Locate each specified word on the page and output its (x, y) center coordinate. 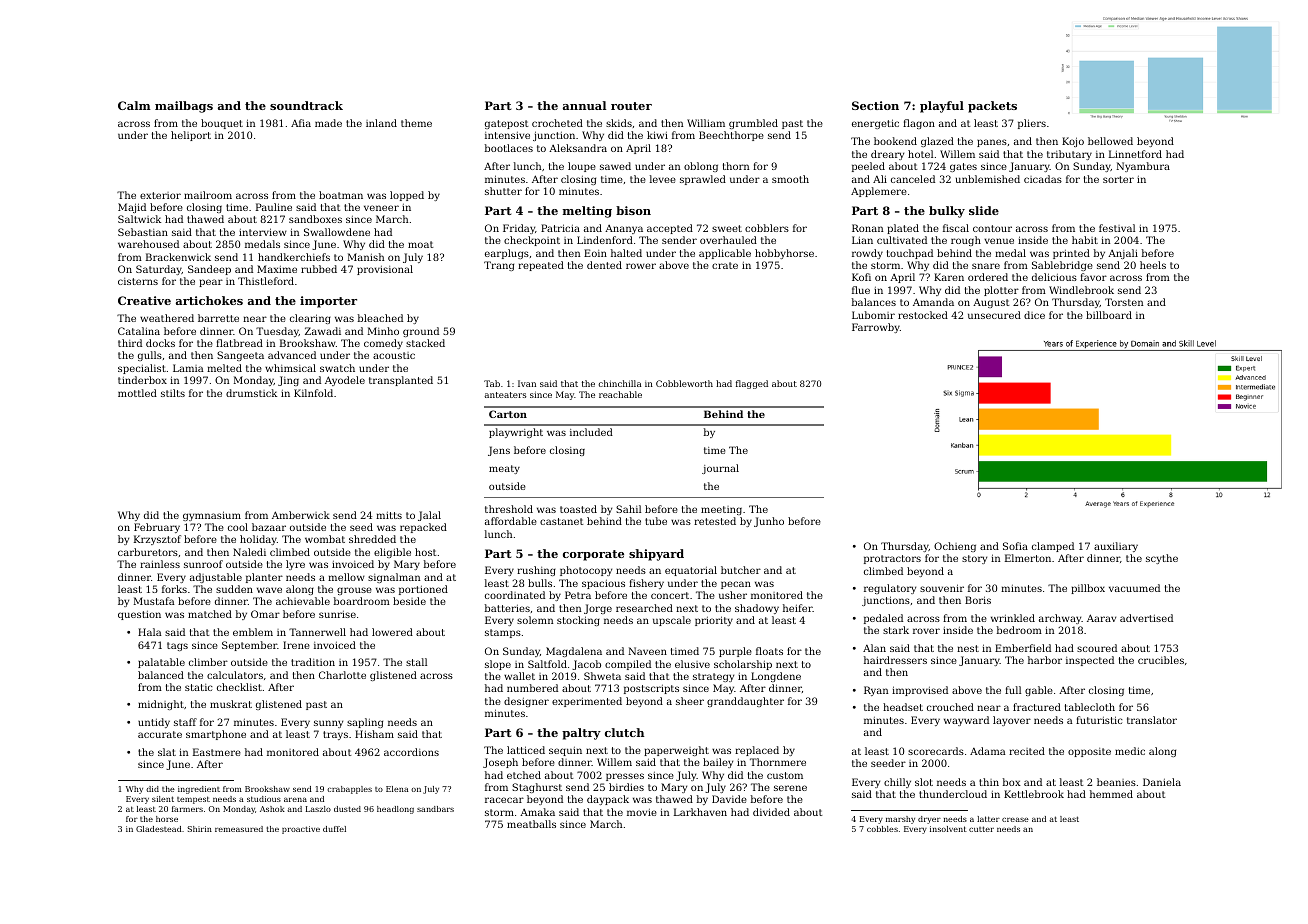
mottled (137, 393)
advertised (1146, 618)
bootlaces (509, 148)
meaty (504, 469)
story (974, 559)
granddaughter (745, 702)
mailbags (184, 107)
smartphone (216, 735)
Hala (149, 632)
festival (1117, 228)
